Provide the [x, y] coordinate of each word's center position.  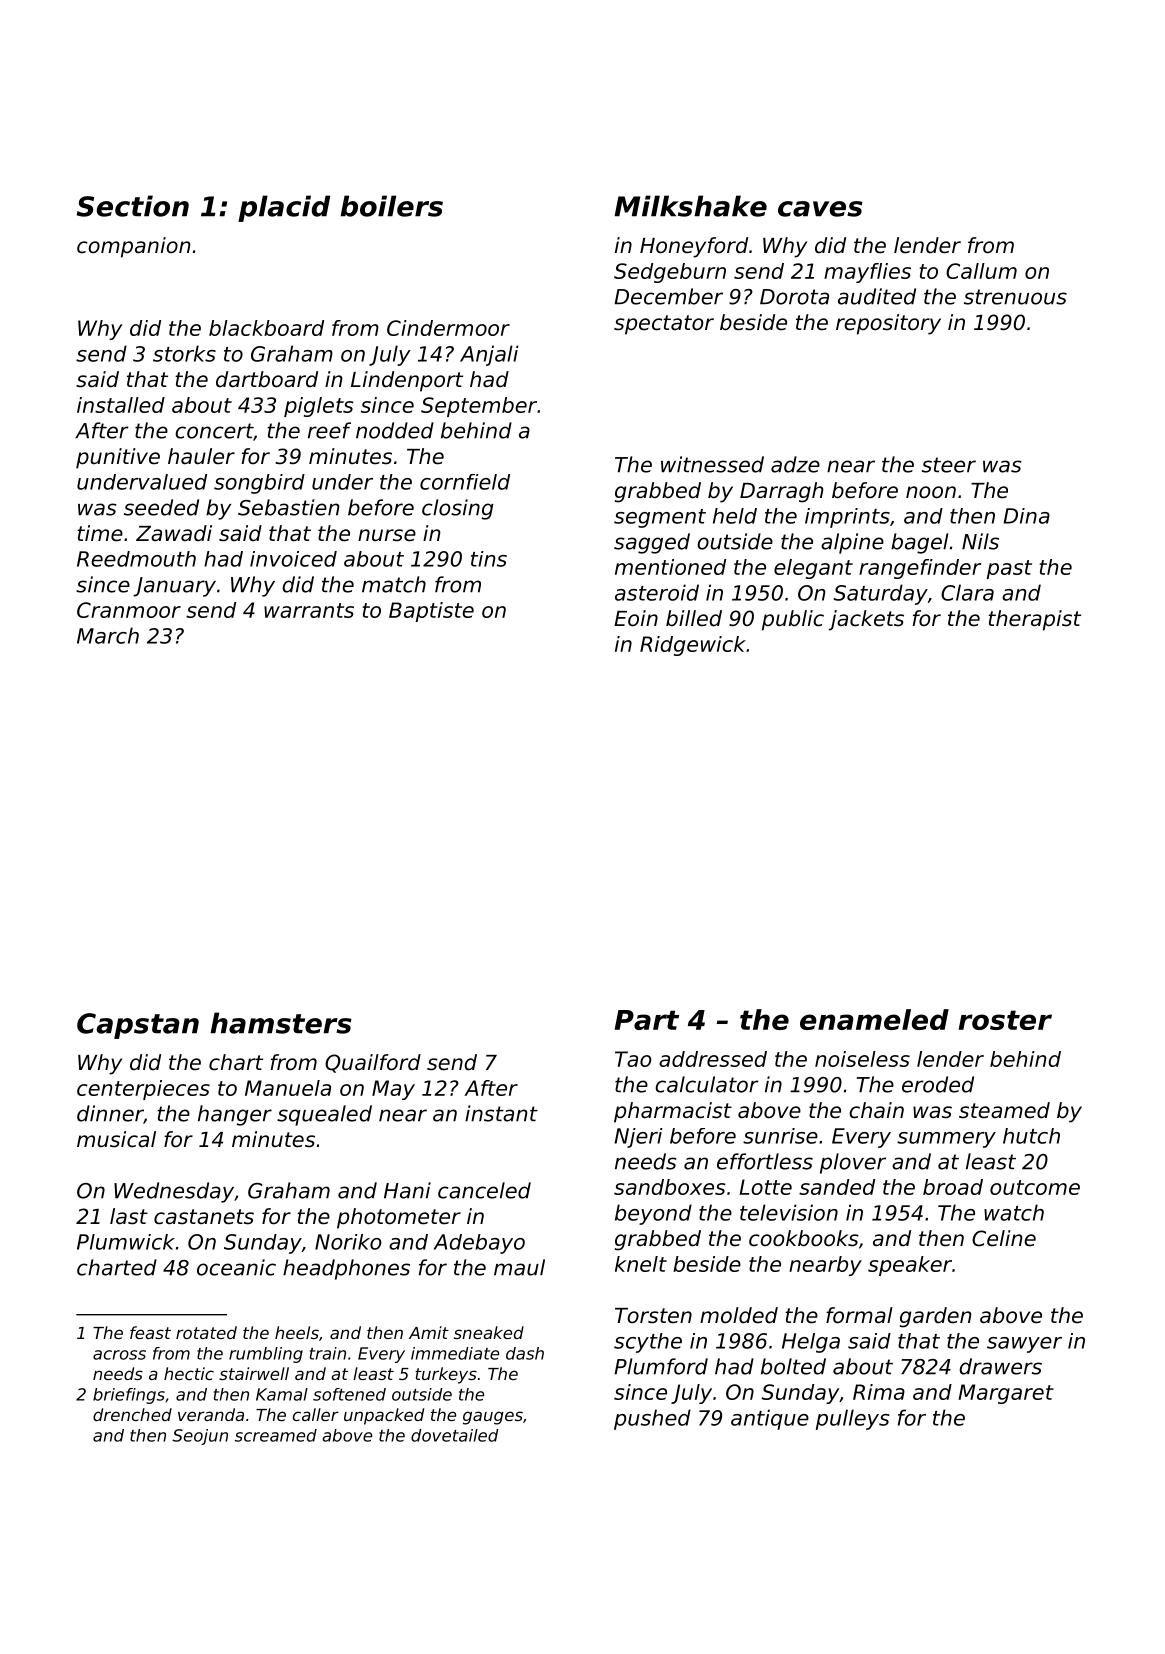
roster [1005, 1020]
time [100, 533]
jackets [866, 620]
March [108, 635]
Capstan [138, 1026]
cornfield [465, 482]
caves [820, 209]
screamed [276, 1435]
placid [284, 208]
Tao [633, 1059]
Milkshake [690, 206]
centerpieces [143, 1090]
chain [876, 1110]
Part [646, 1020]
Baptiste [431, 612]
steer [949, 465]
